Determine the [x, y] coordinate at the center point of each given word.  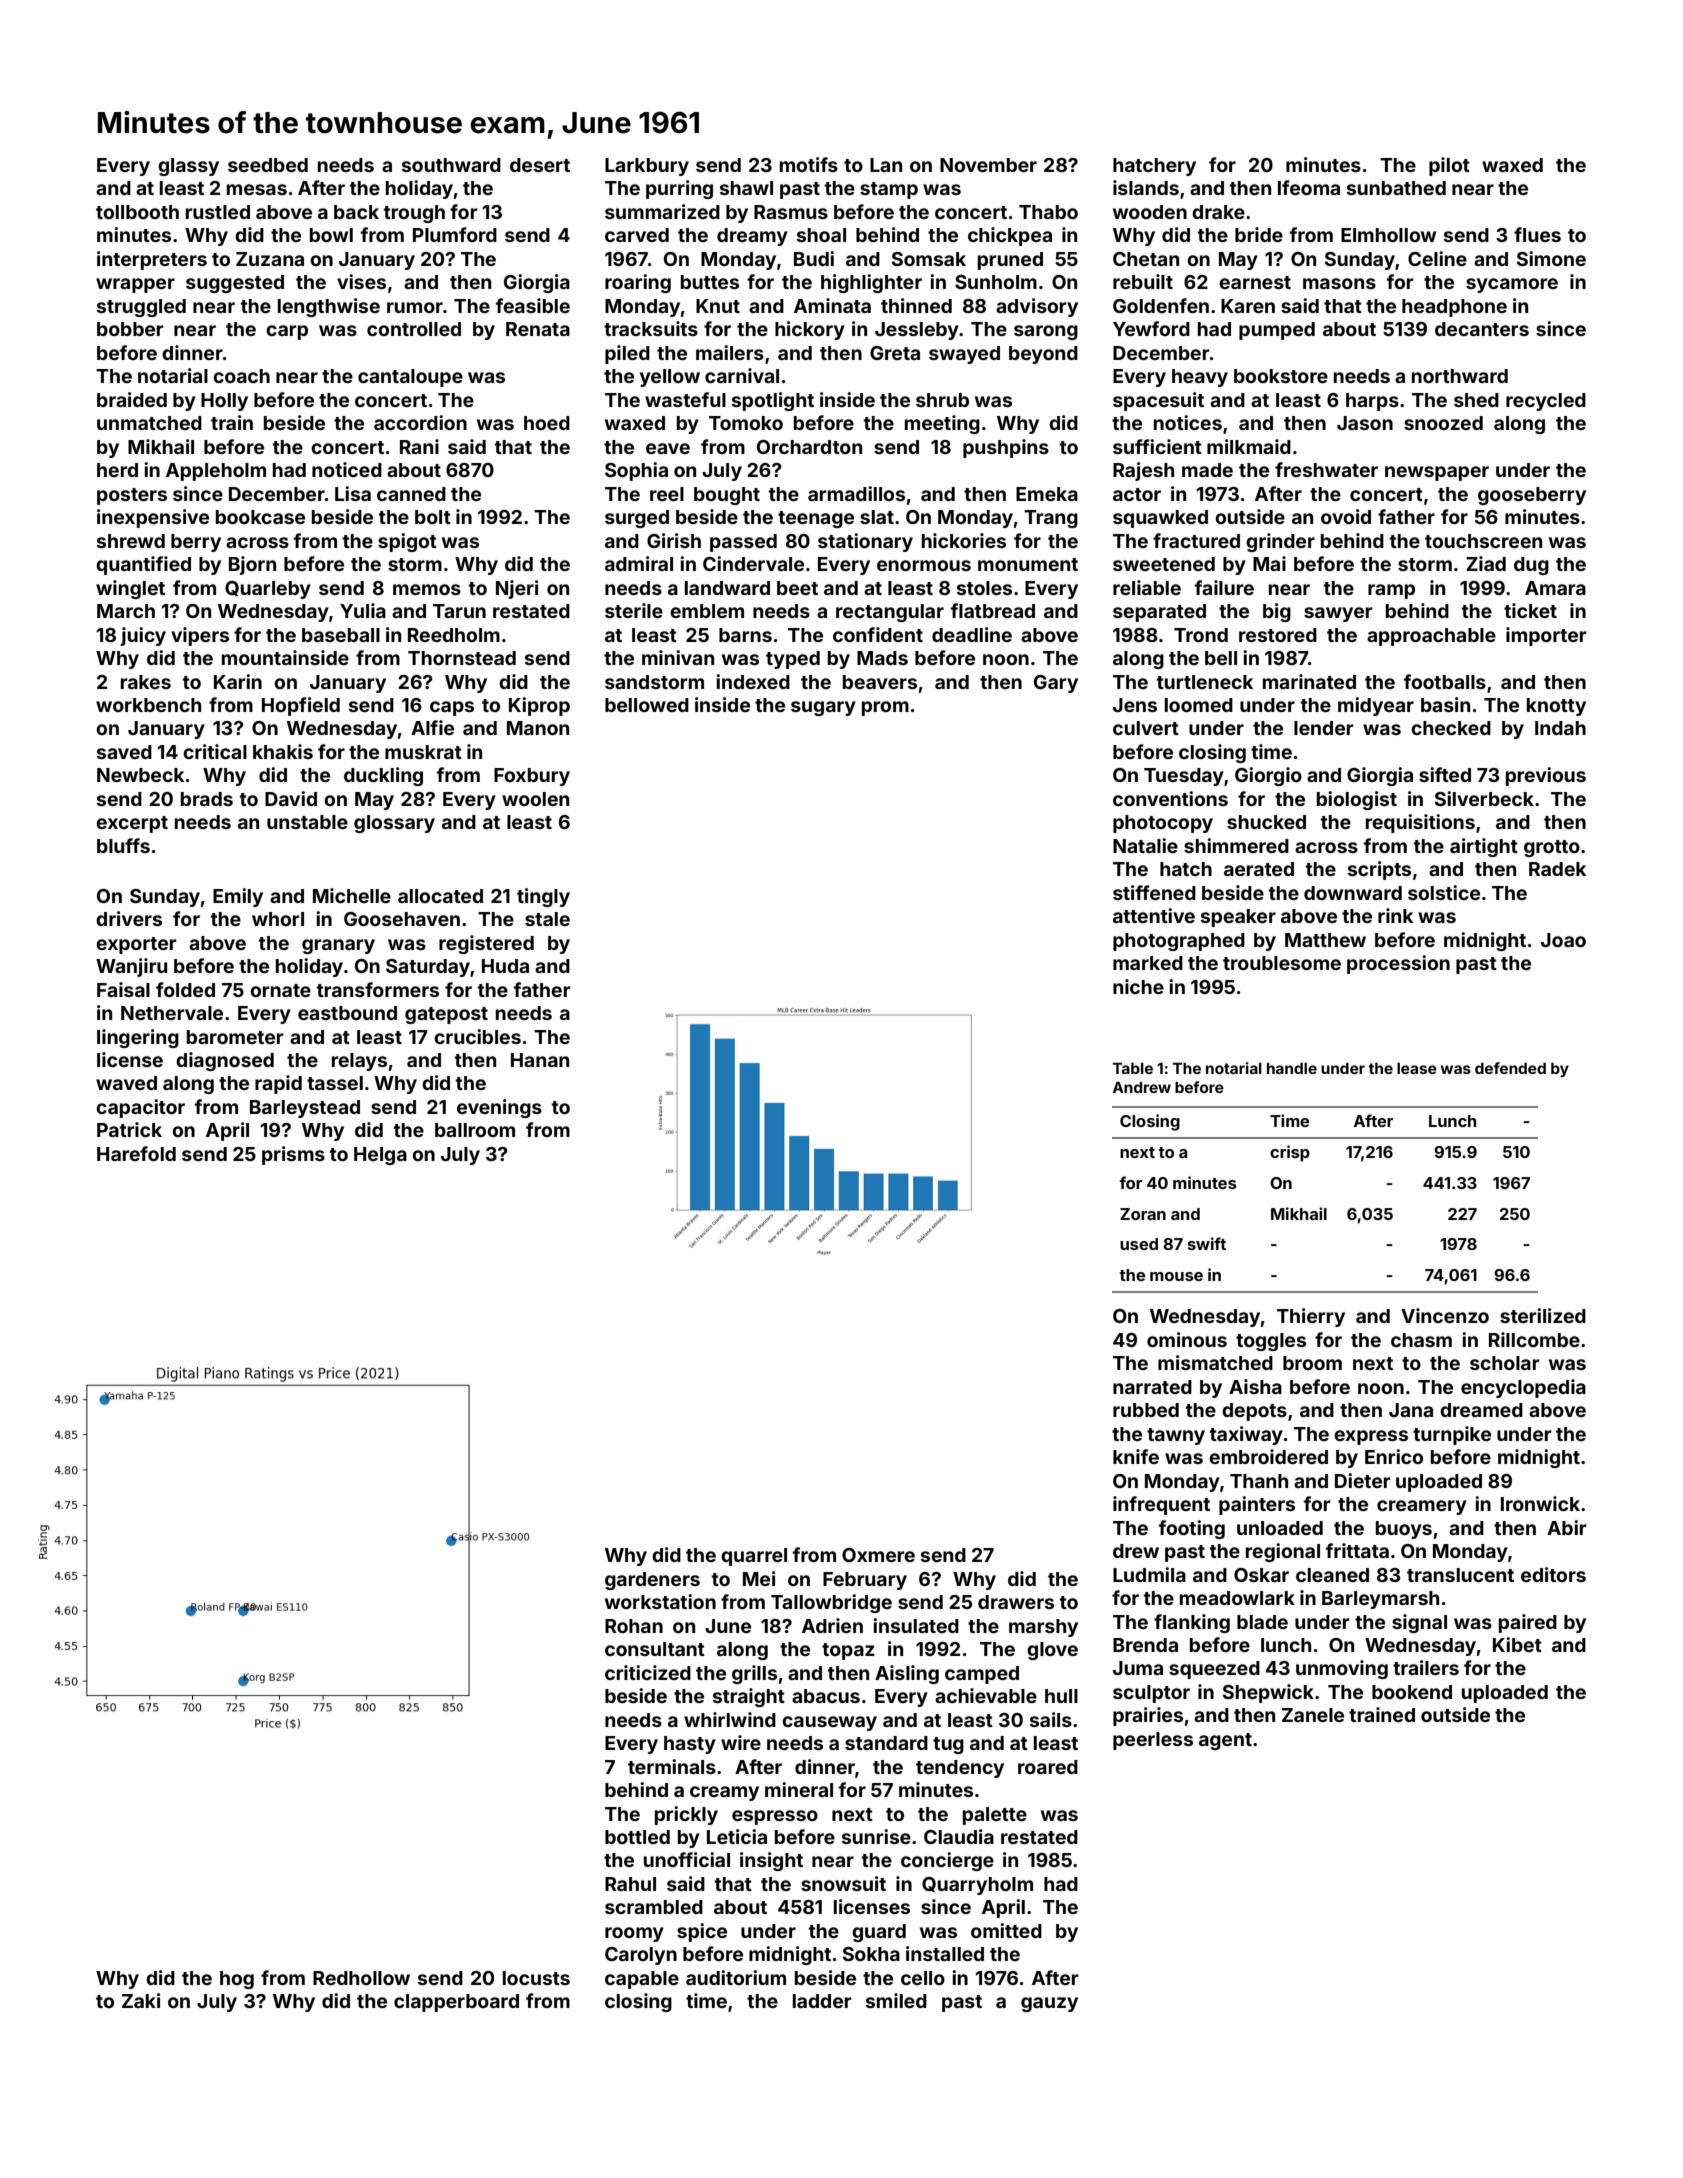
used [1139, 1244]
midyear [1376, 706]
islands [1146, 187]
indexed [753, 681]
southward [451, 165]
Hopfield [301, 706]
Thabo [1048, 212]
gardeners [652, 1581]
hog [237, 1980]
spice [702, 1932]
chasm [1421, 1340]
